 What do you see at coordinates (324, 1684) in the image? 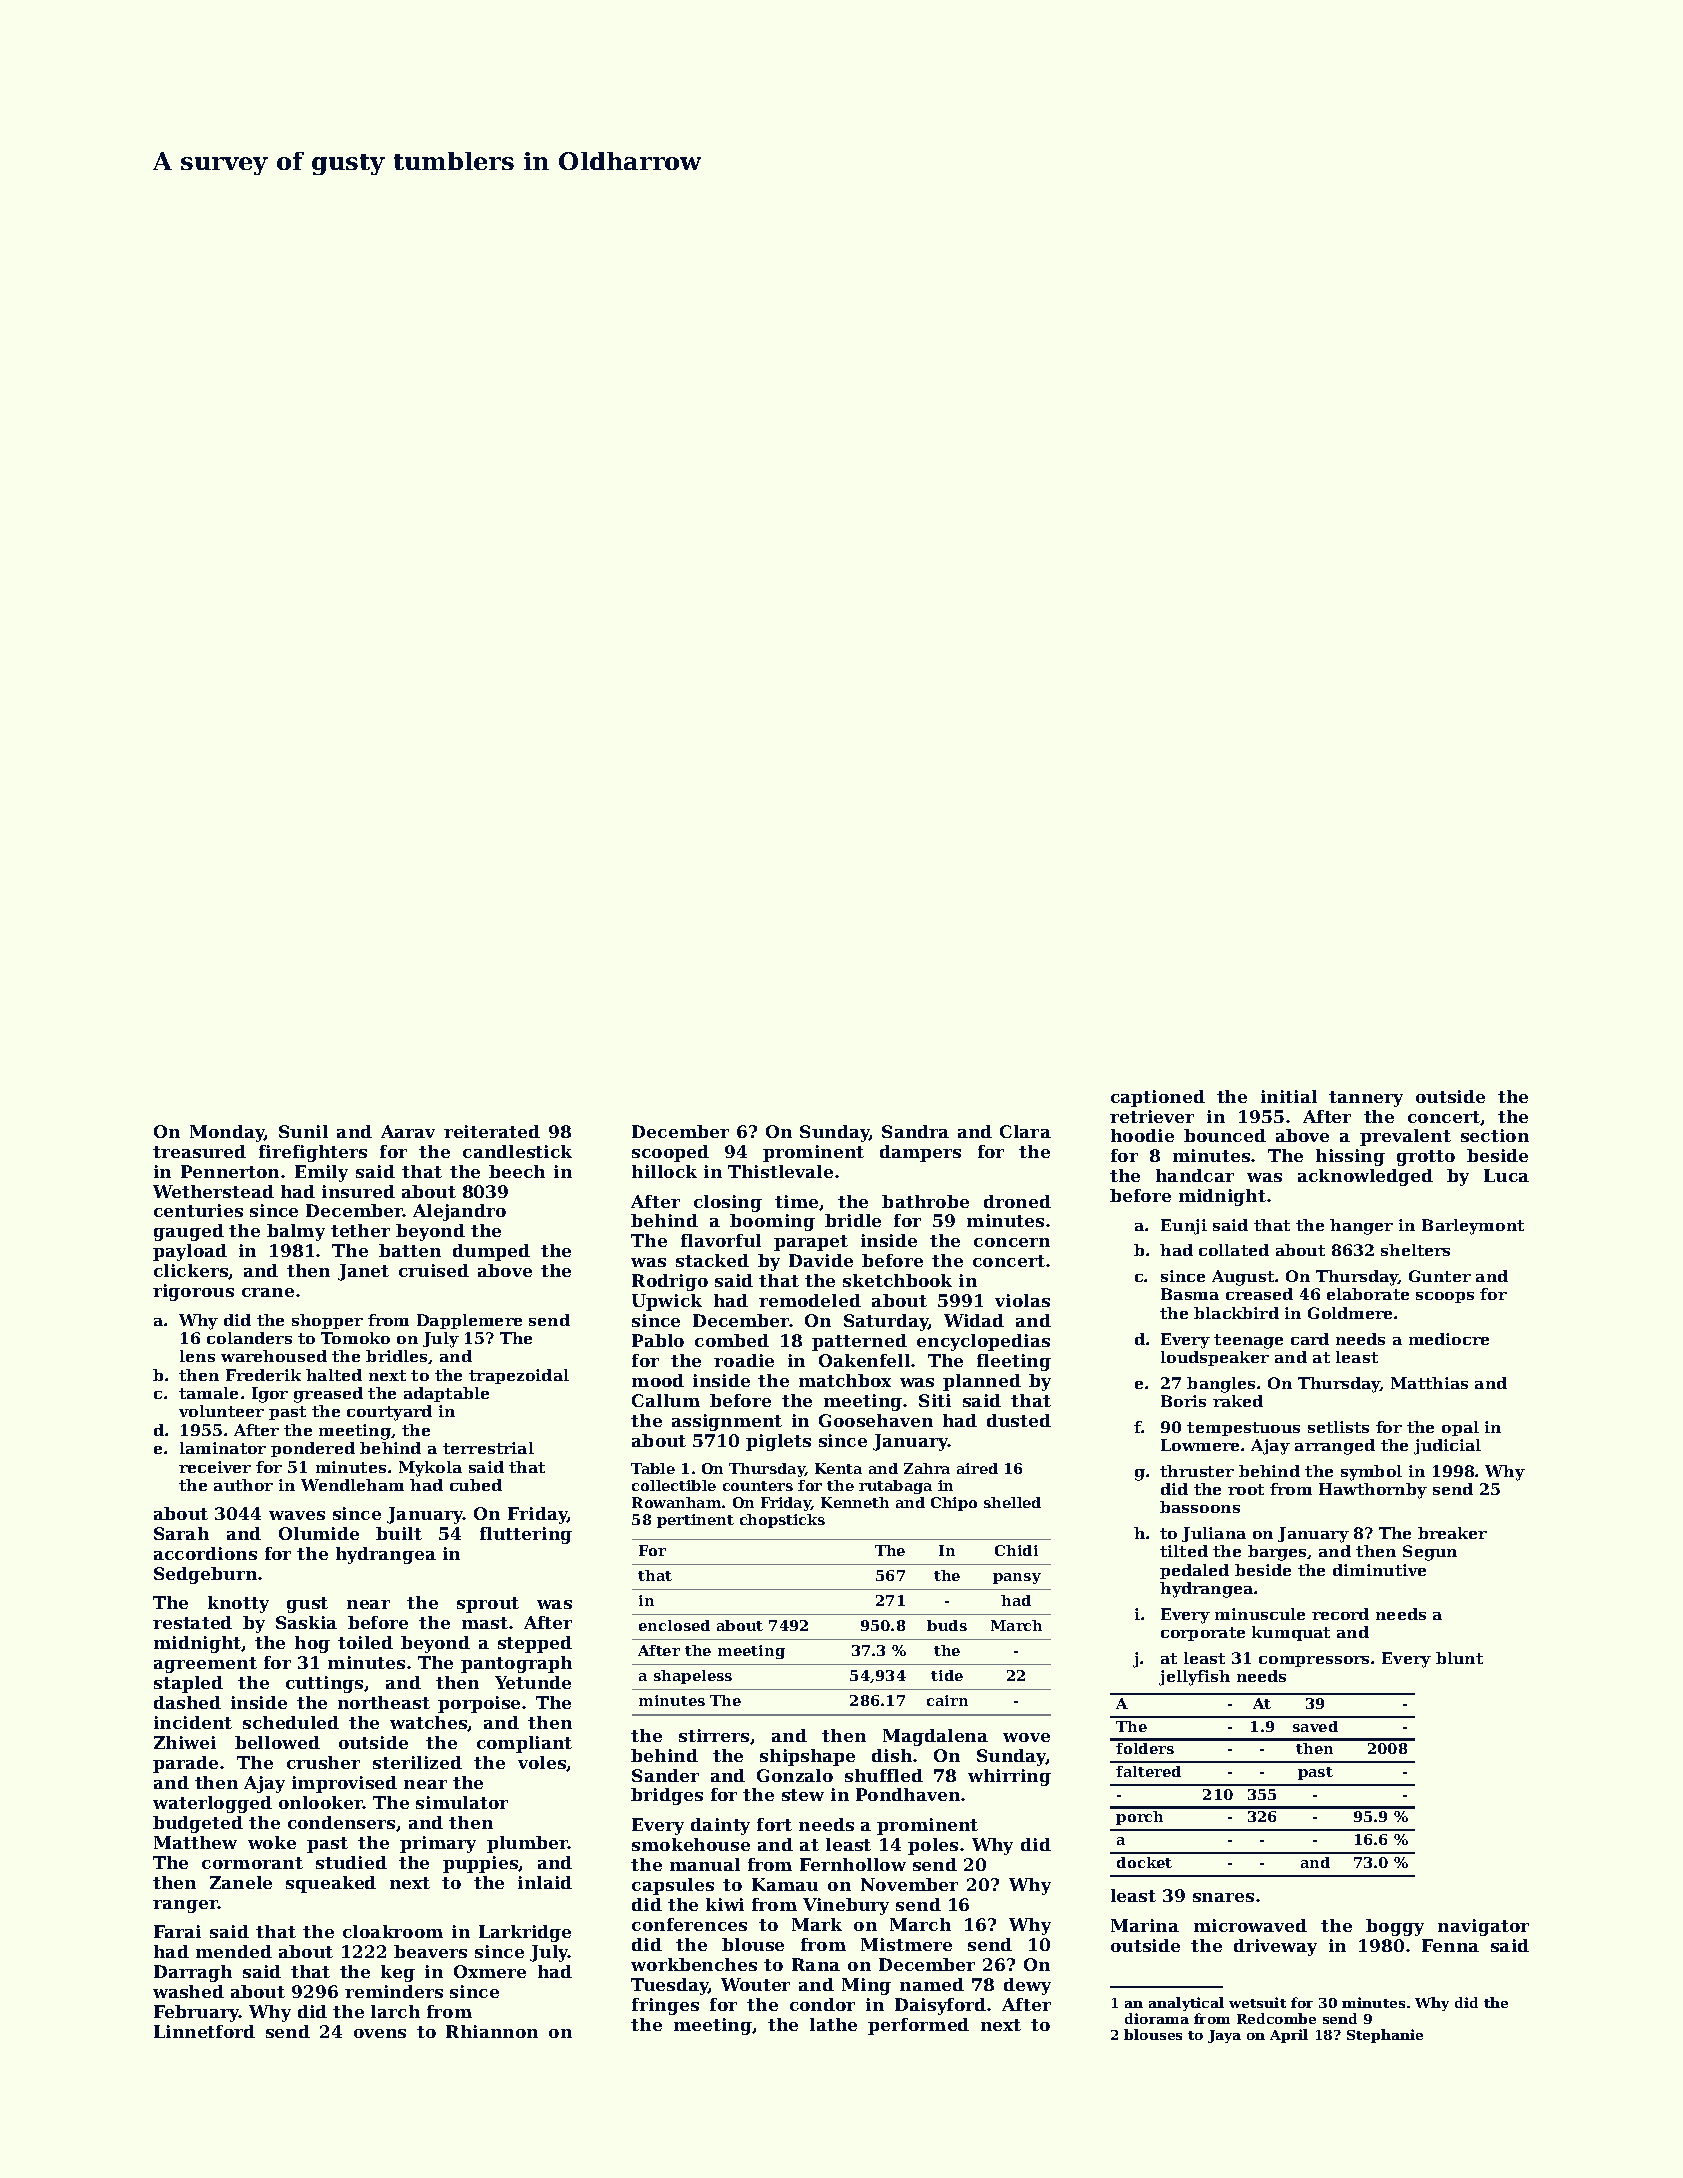
I see `cuttings` at bounding box center [324, 1684].
